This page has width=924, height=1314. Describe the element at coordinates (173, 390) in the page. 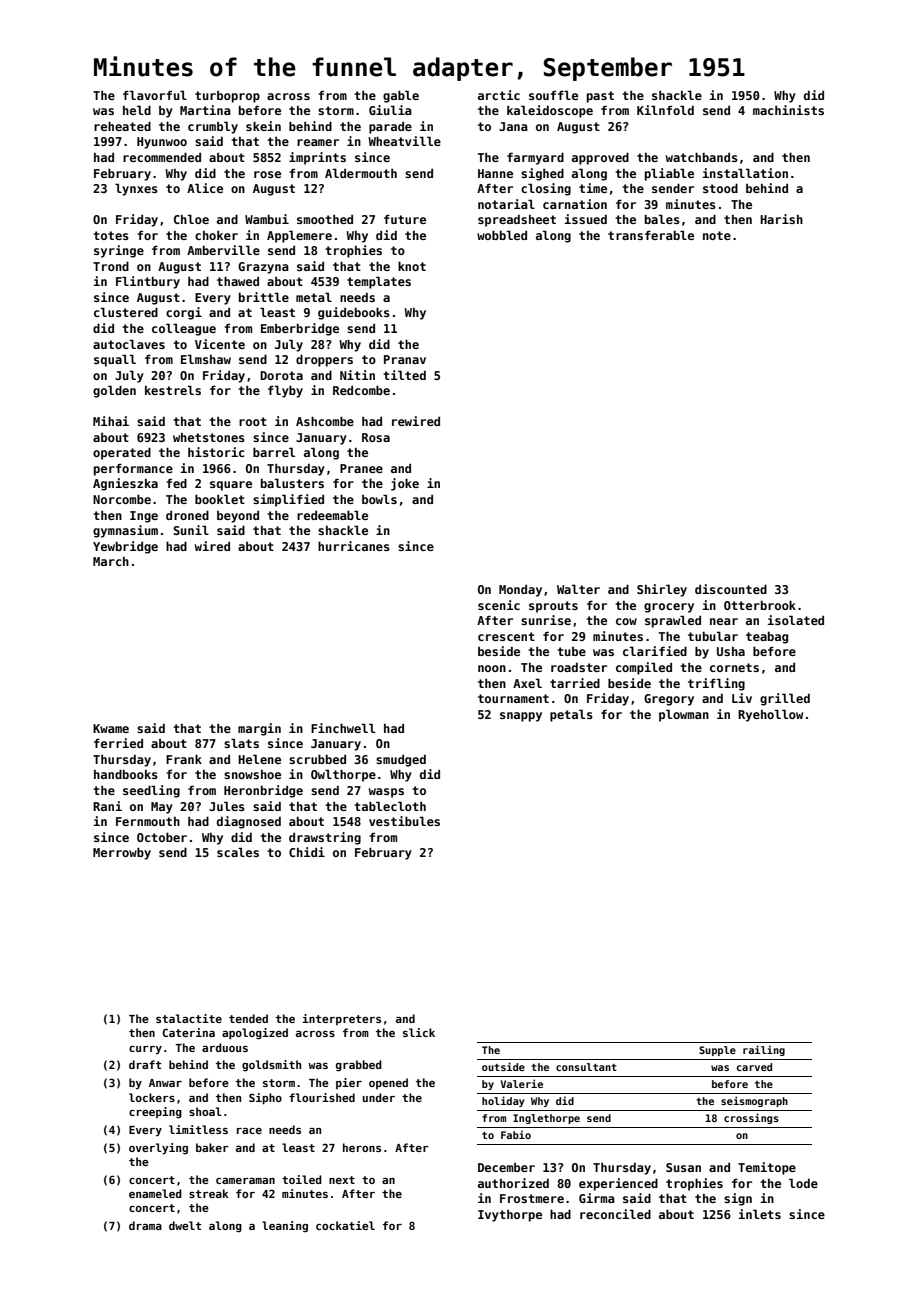

I see `kestrels` at that location.
